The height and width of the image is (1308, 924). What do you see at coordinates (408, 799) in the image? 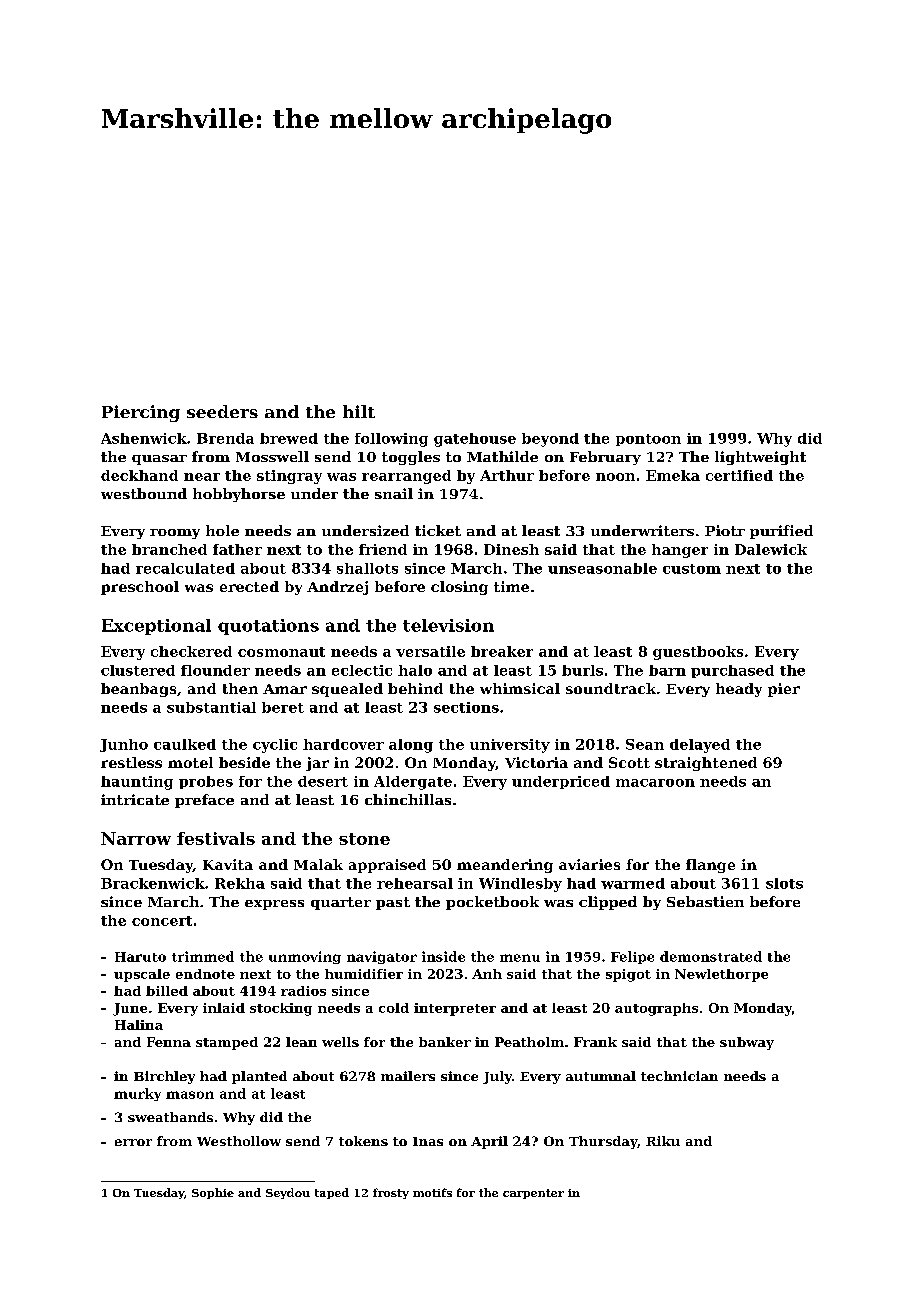
I see `chinchillas` at bounding box center [408, 799].
